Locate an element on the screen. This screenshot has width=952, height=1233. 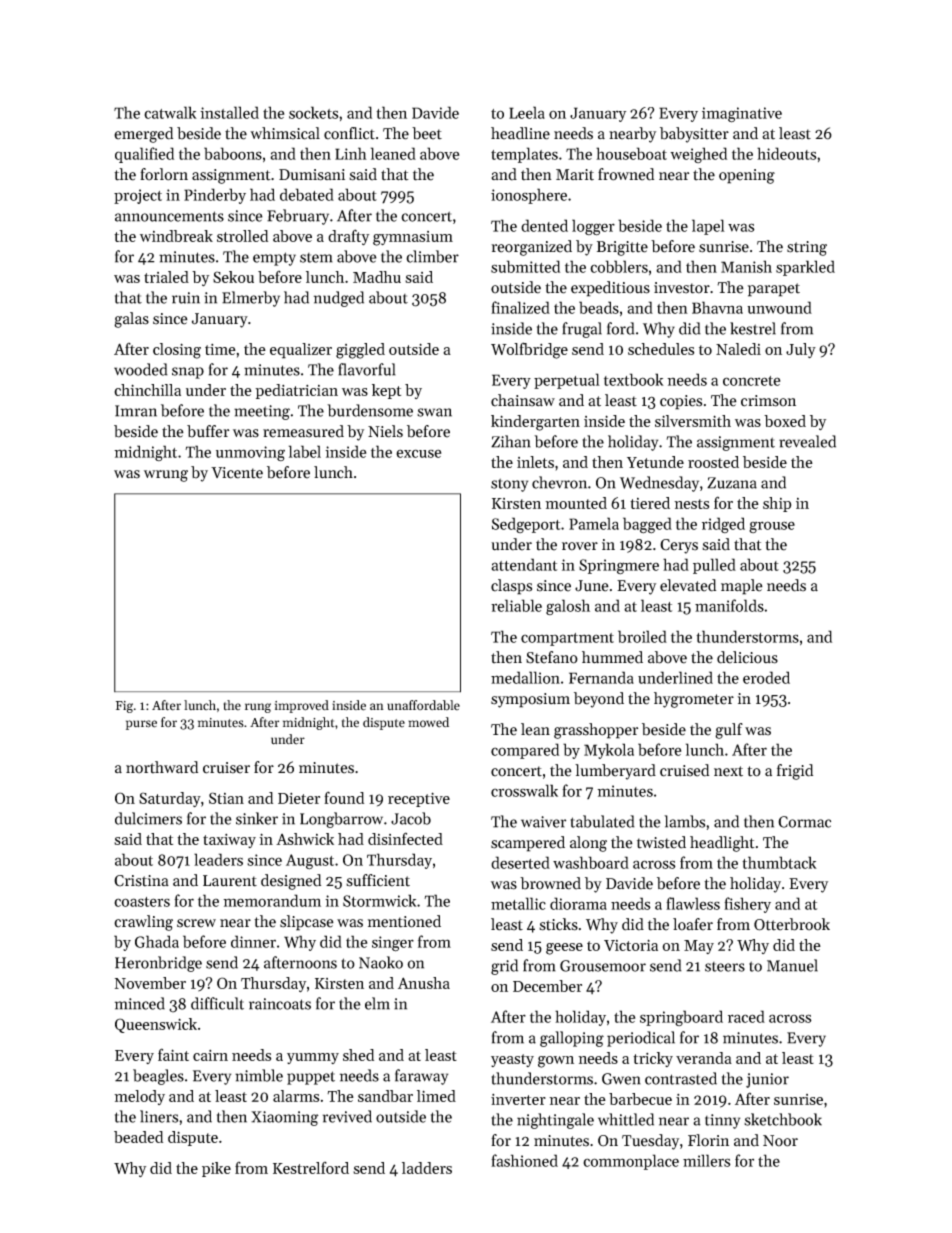
Imran is located at coordinates (136, 411).
